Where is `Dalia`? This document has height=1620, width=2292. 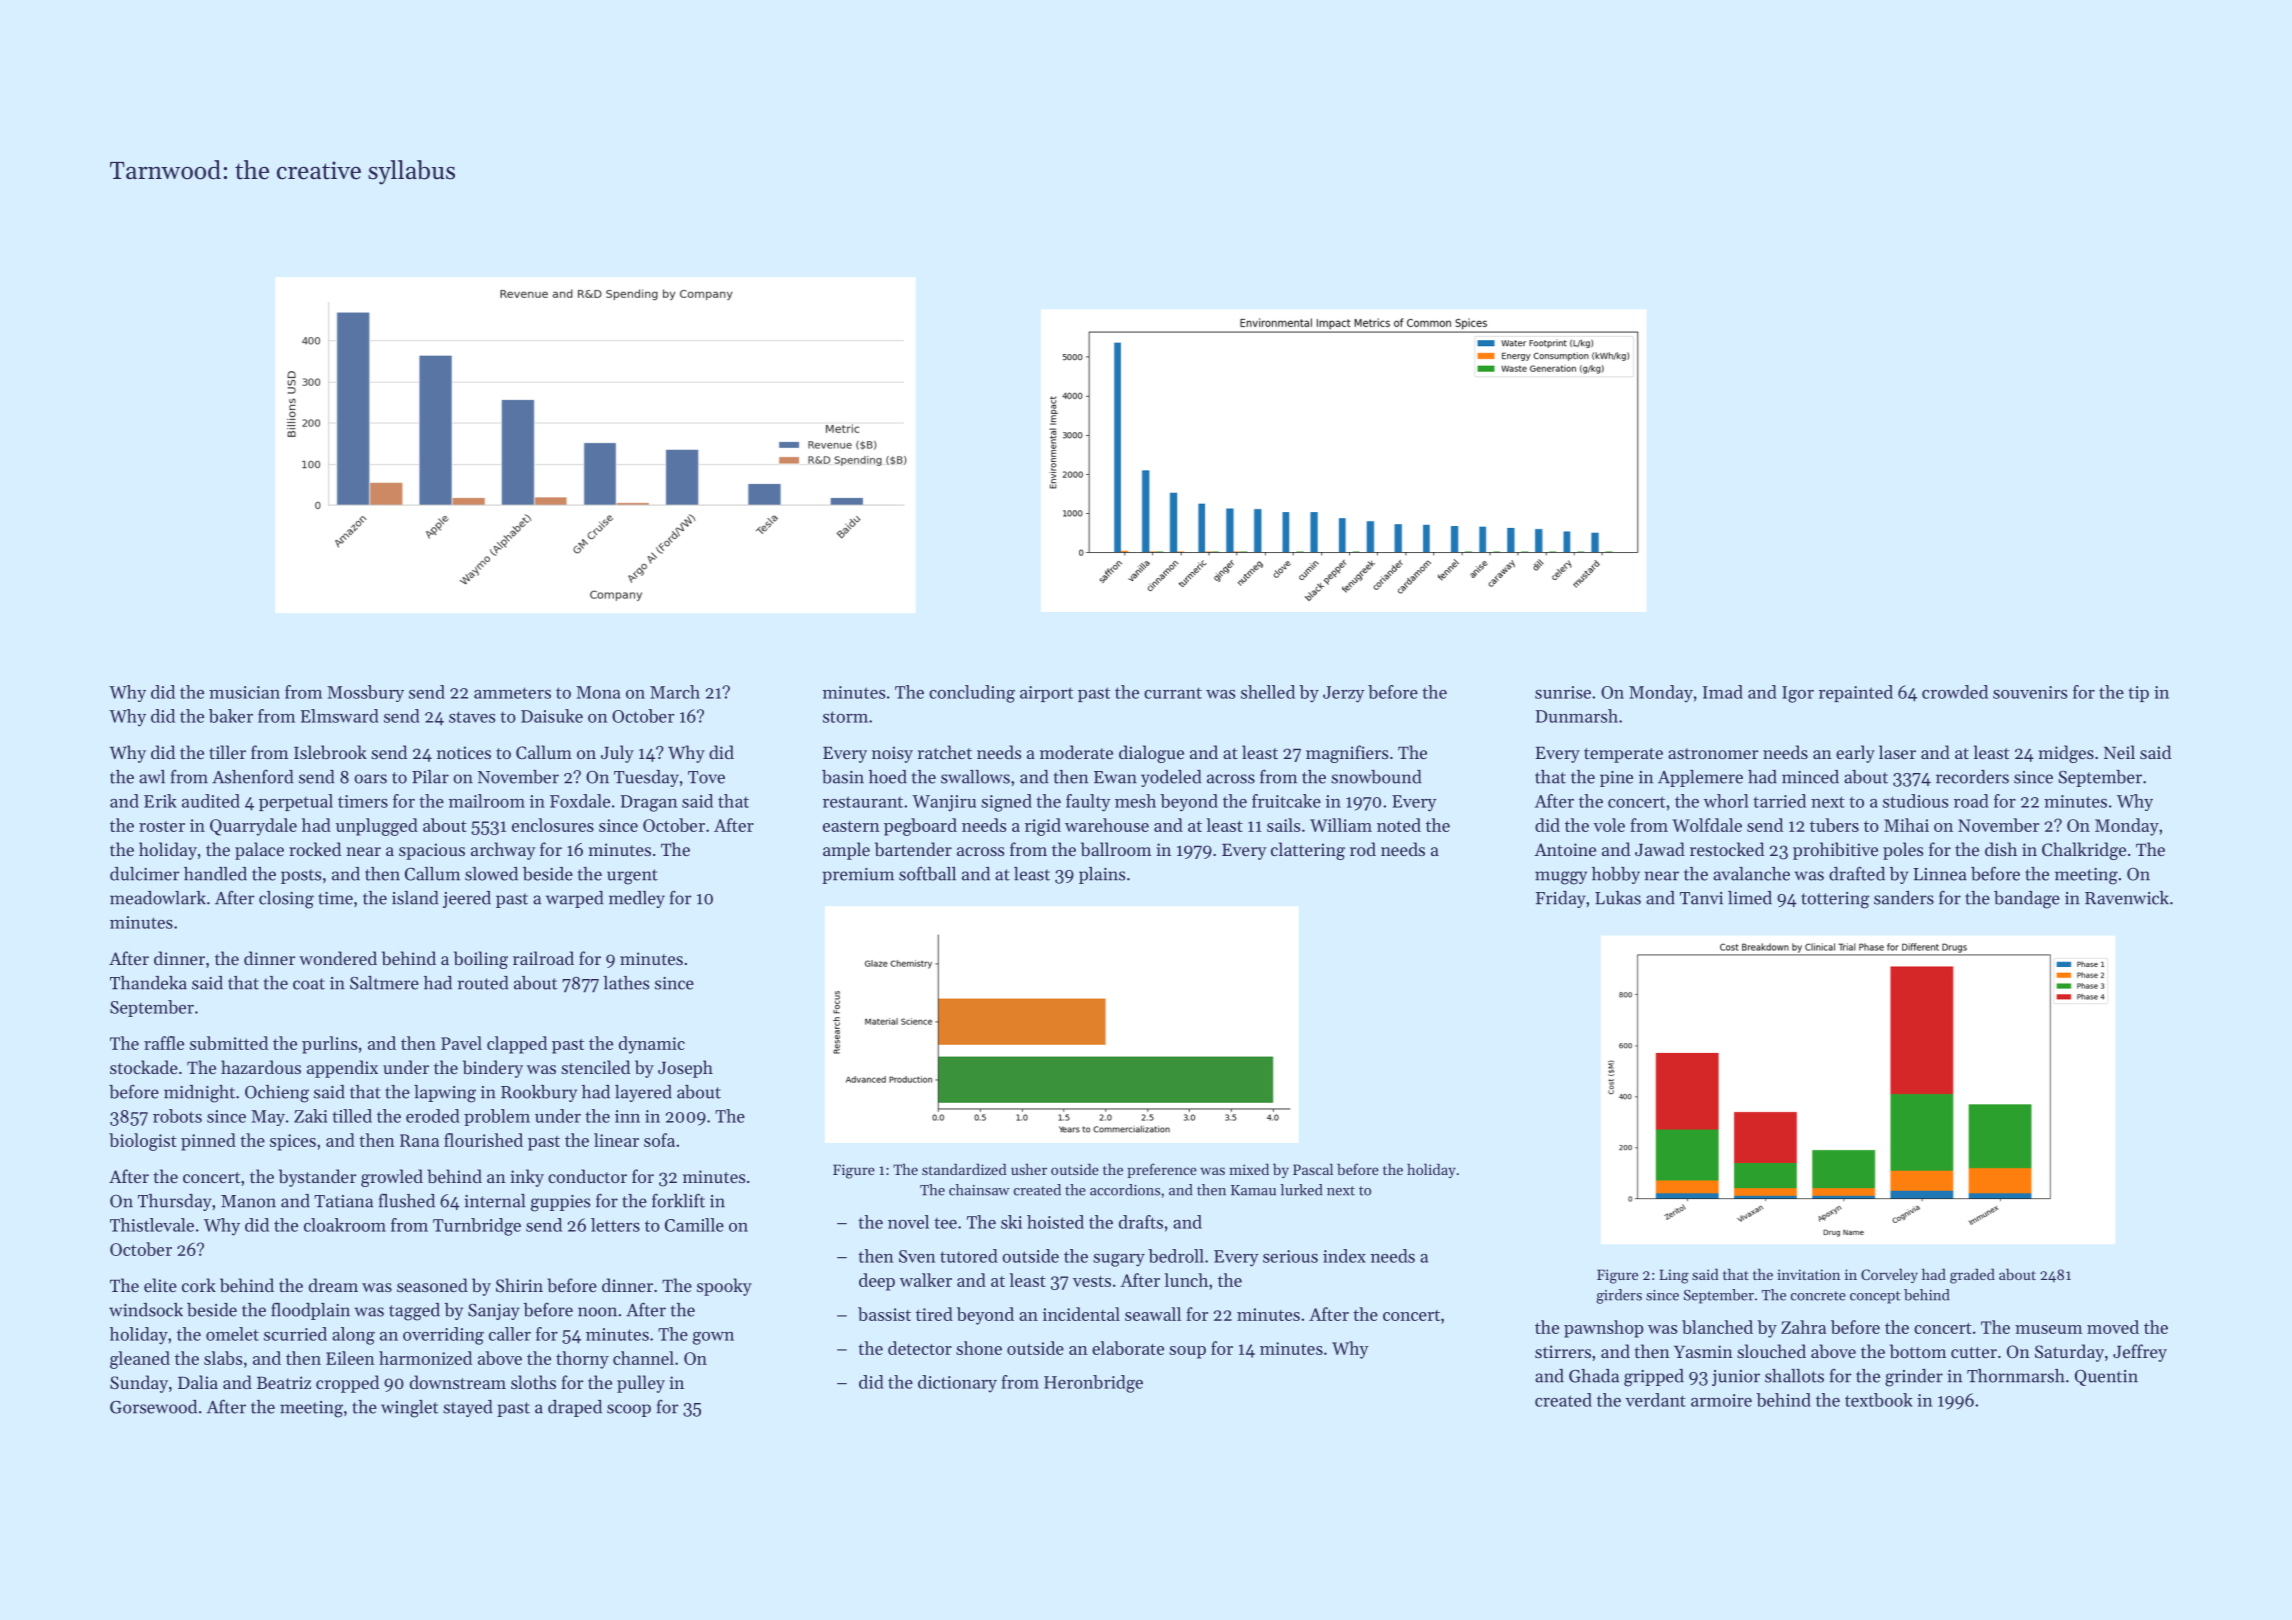 Dalia is located at coordinates (198, 1382).
